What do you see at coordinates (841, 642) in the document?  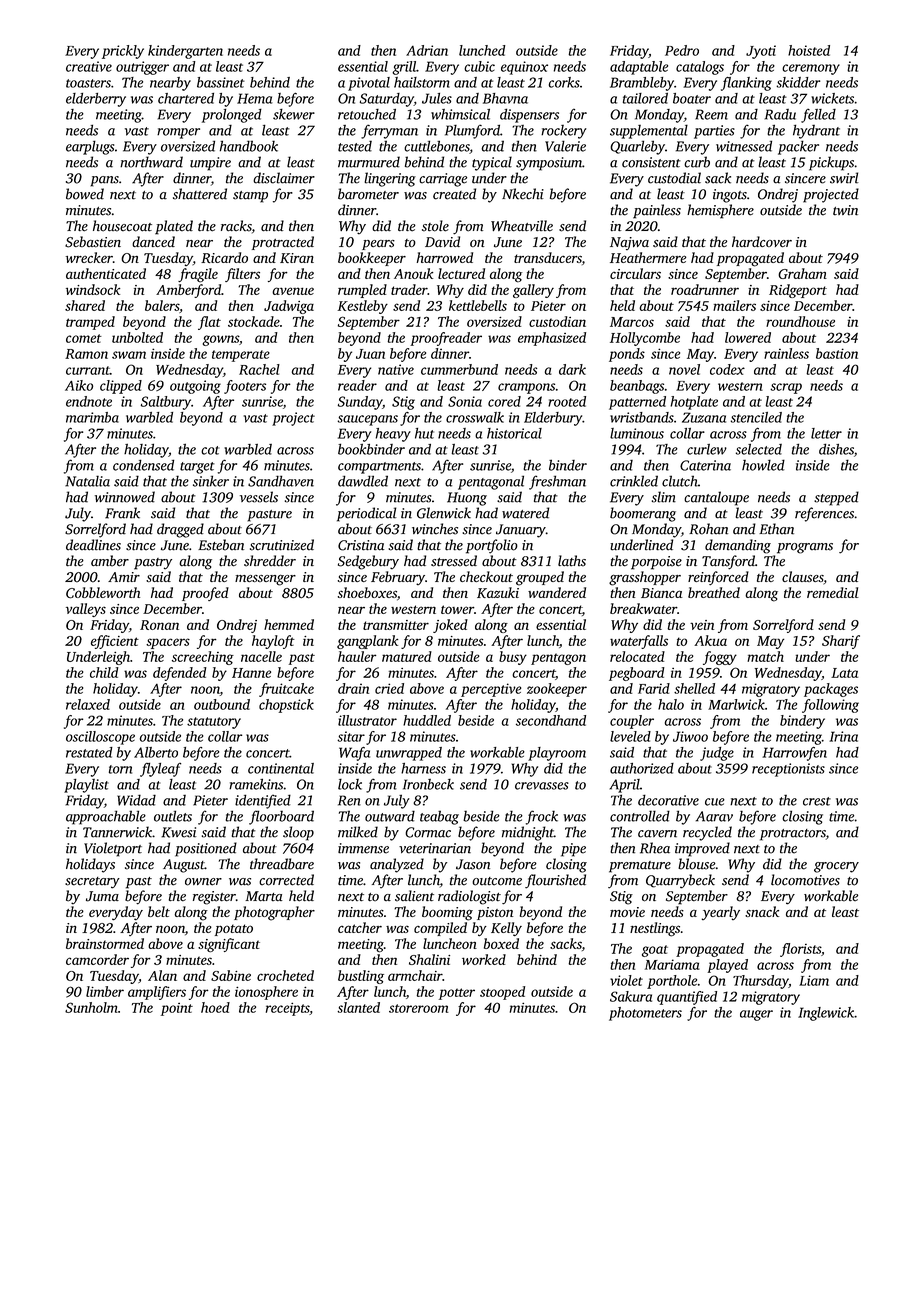 I see `Sharif` at bounding box center [841, 642].
